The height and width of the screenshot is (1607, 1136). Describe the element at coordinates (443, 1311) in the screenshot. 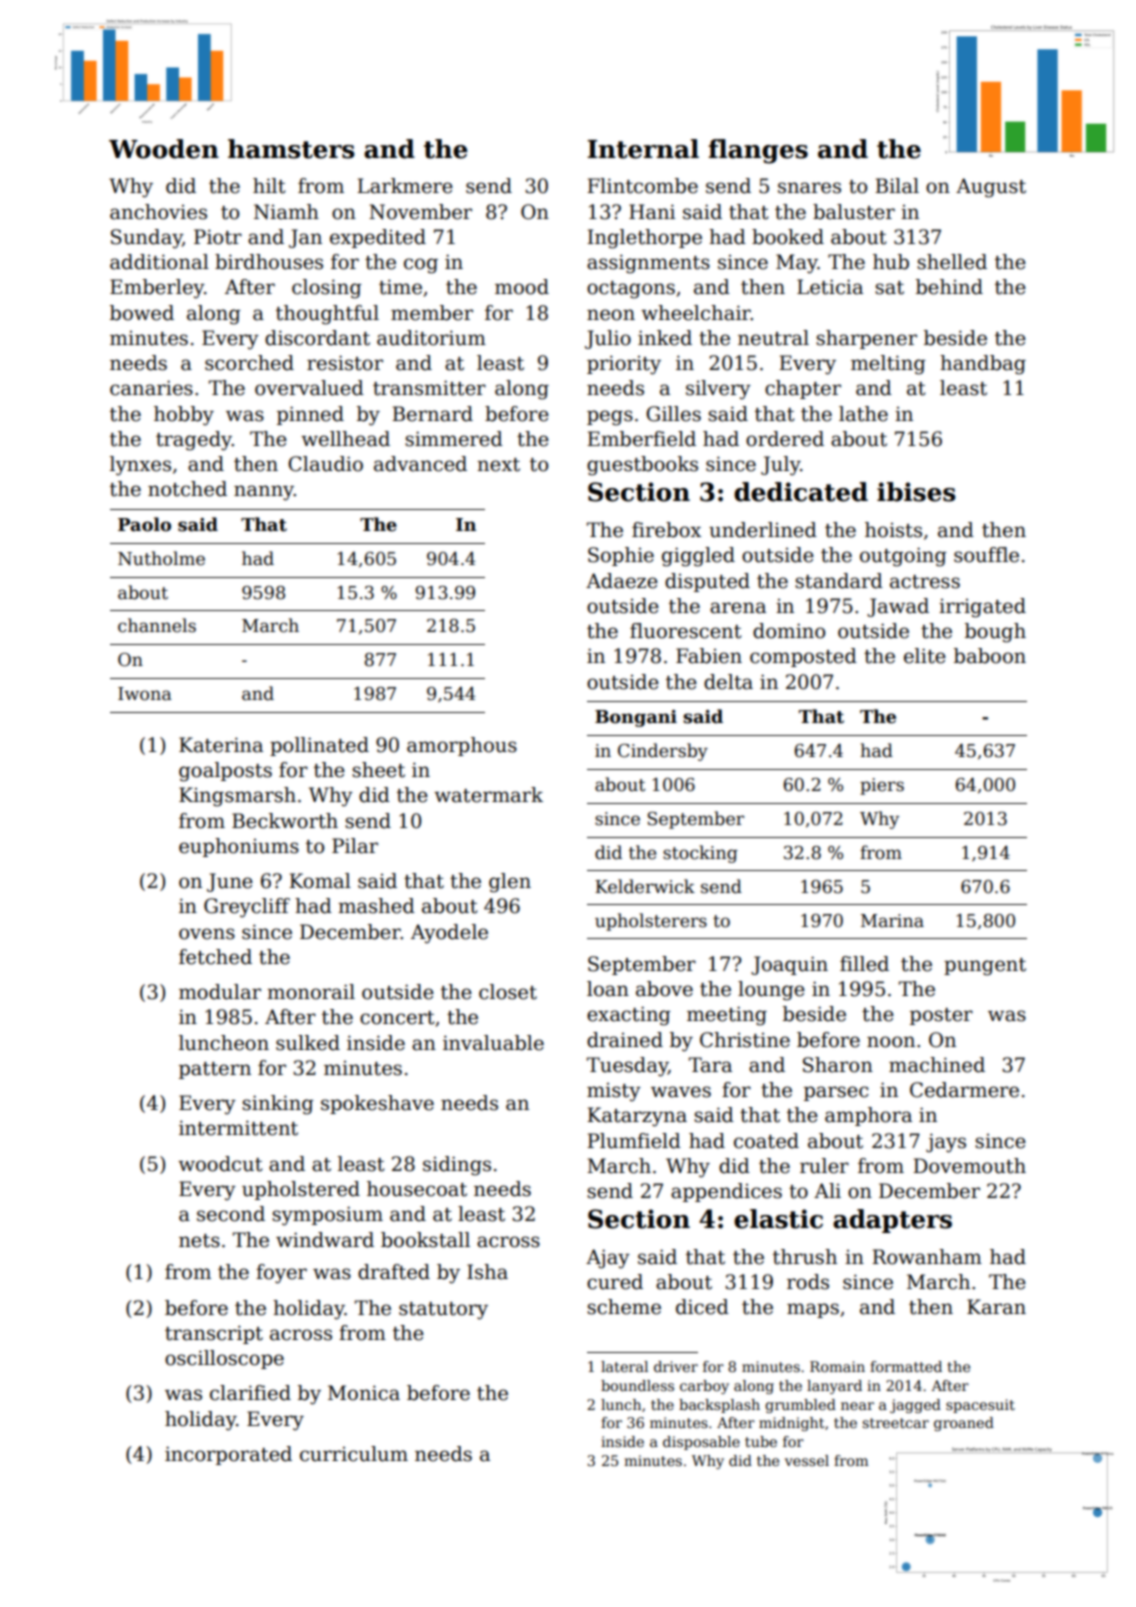

I see `statutory` at that location.
